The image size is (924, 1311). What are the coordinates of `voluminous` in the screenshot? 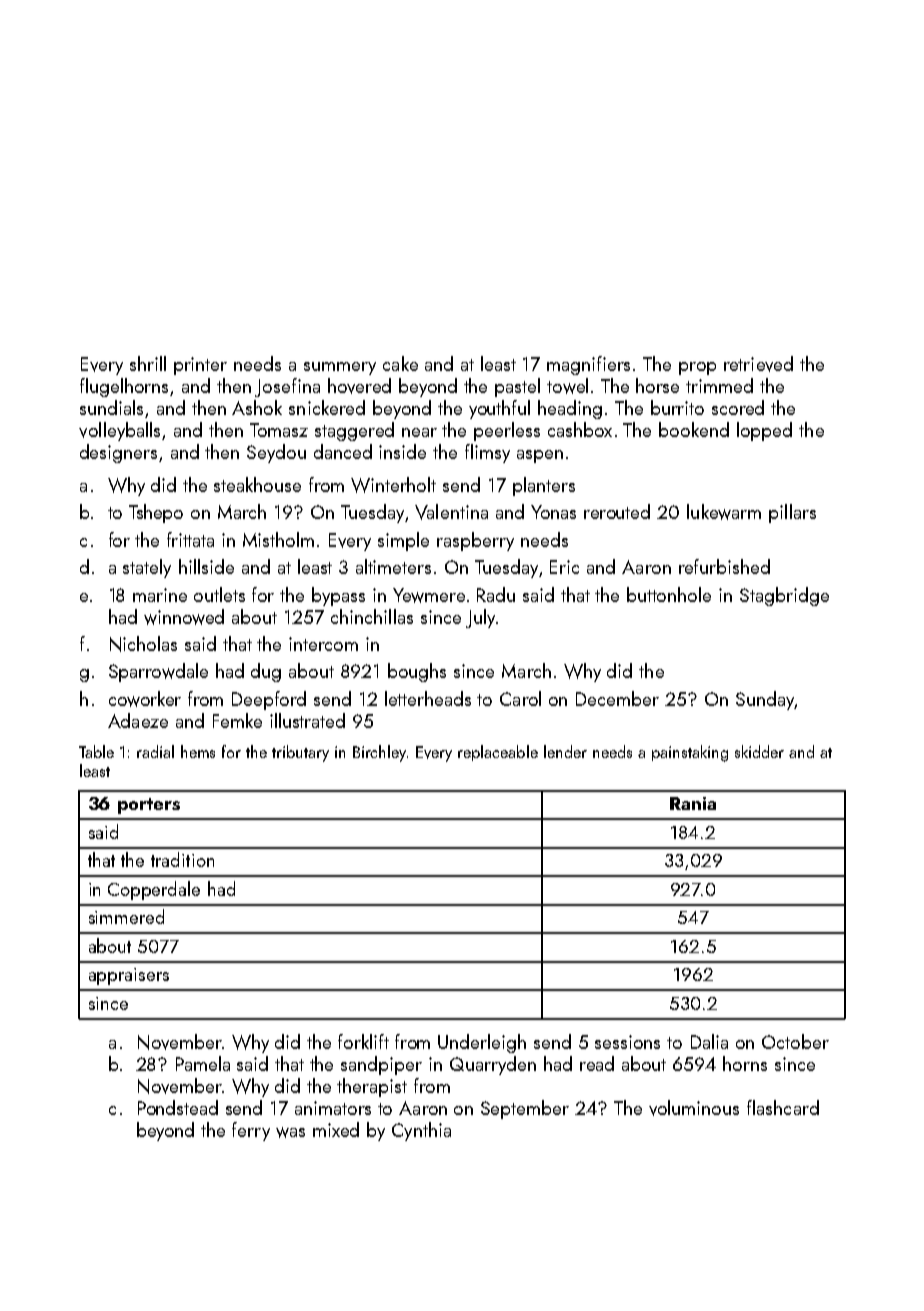 It's located at (694, 1108).
